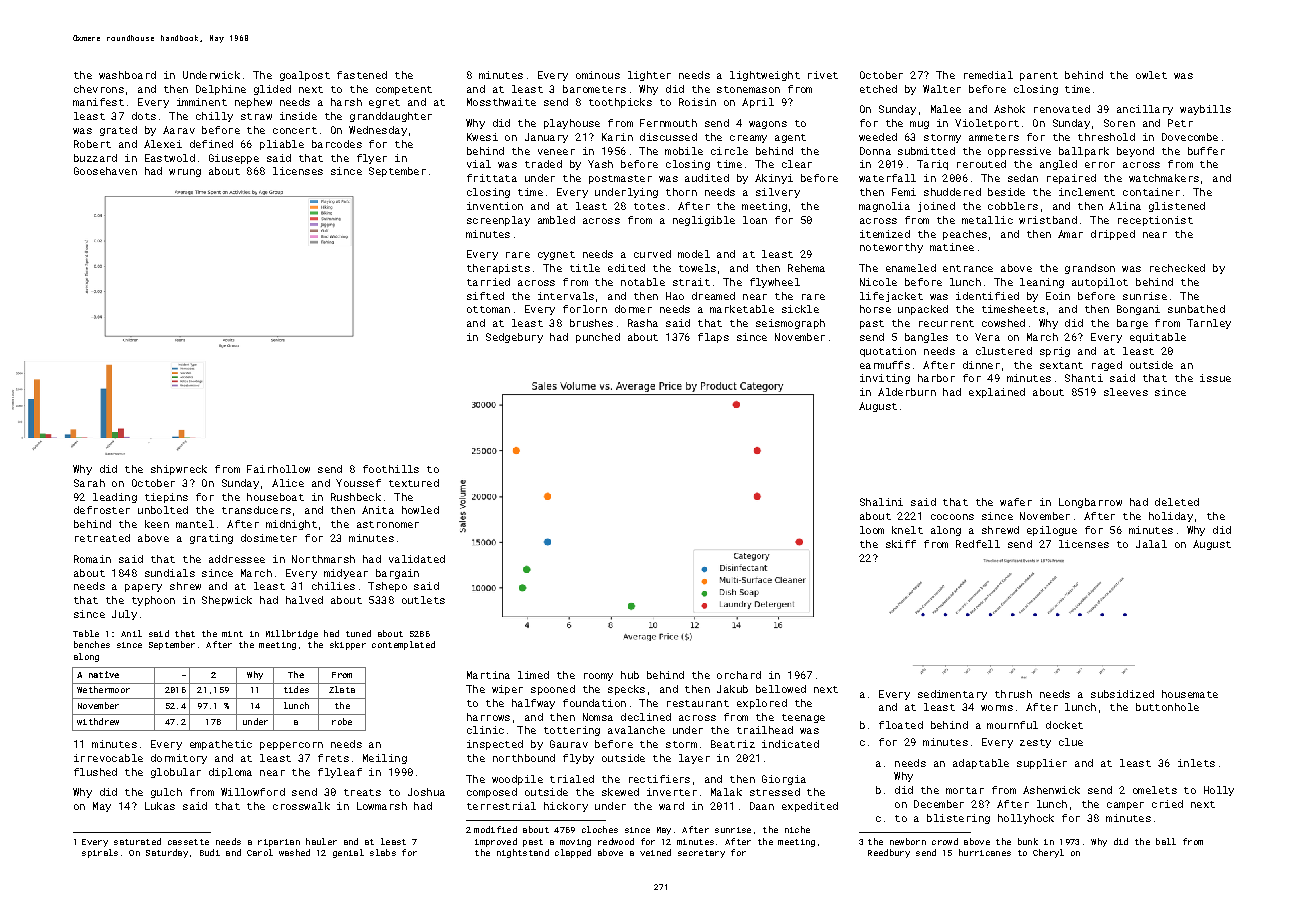 This screenshot has height=924, width=1308. Describe the element at coordinates (348, 853) in the screenshot. I see `genial` at that location.
